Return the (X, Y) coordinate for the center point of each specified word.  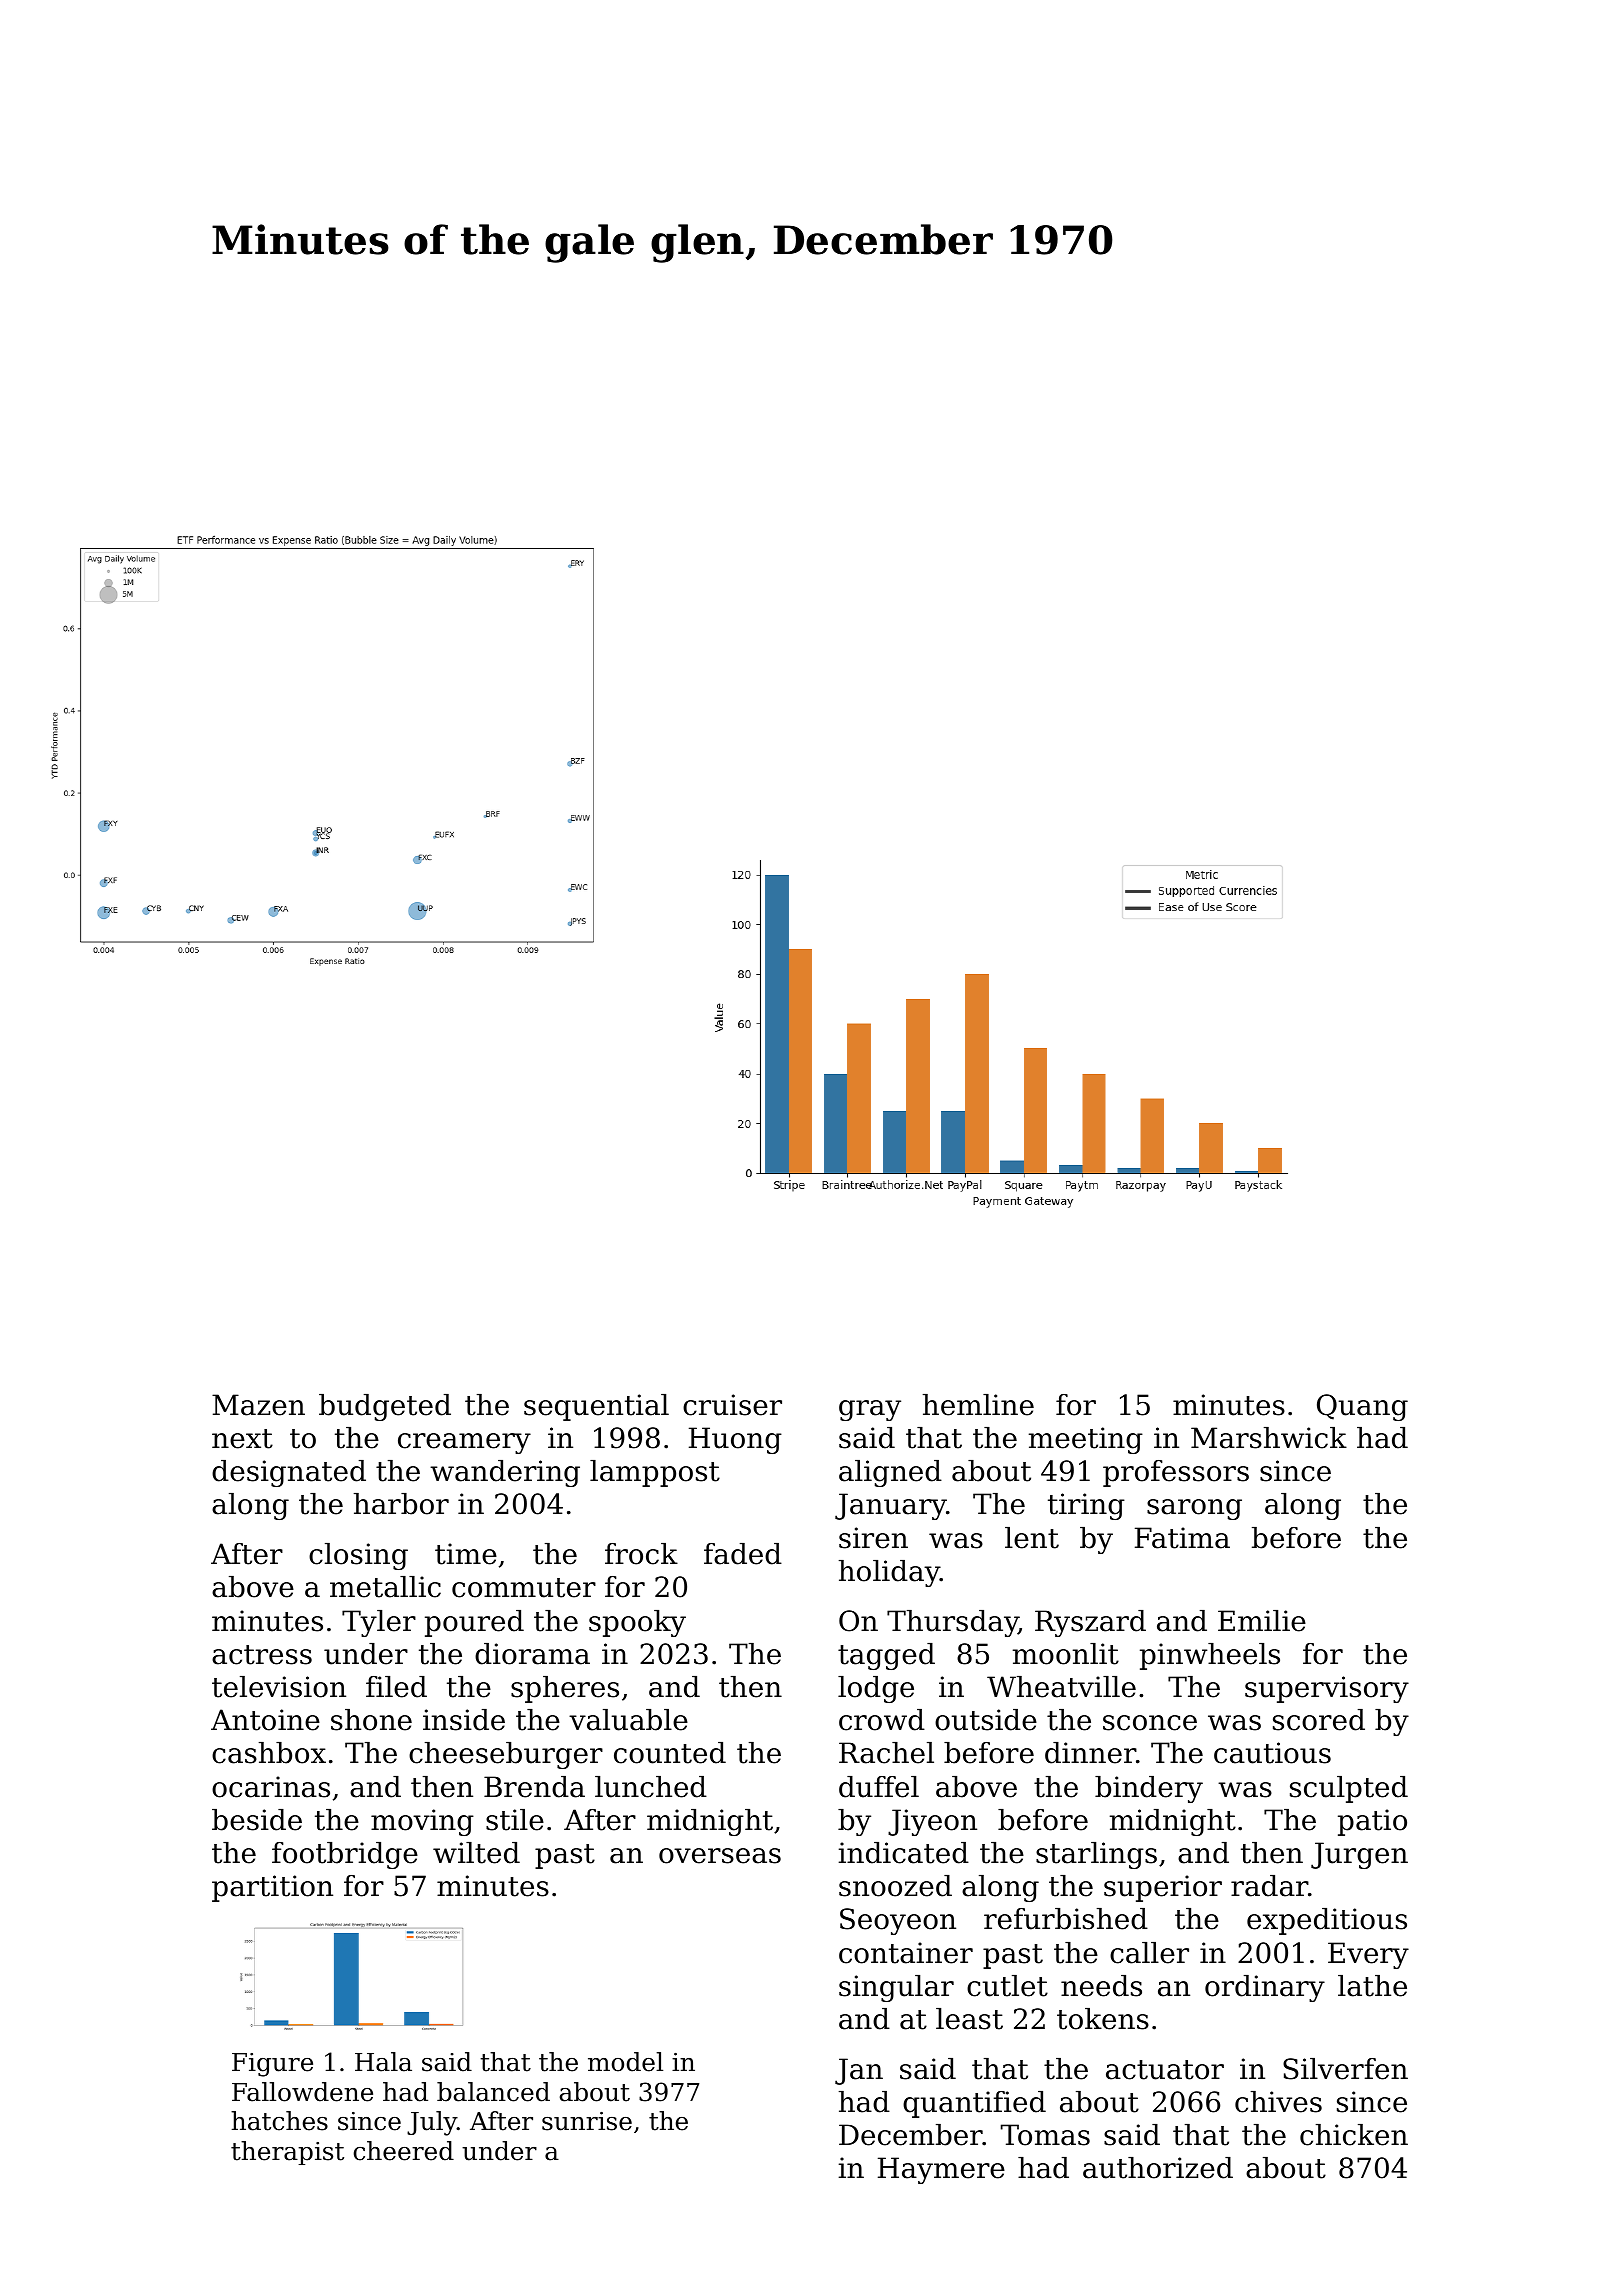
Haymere (941, 2170)
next (242, 1439)
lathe (1372, 1986)
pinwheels (1210, 1656)
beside (257, 1820)
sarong (1194, 1509)
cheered (404, 2151)
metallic (385, 1587)
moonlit (1066, 1654)
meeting (1086, 1440)
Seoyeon (898, 1921)
